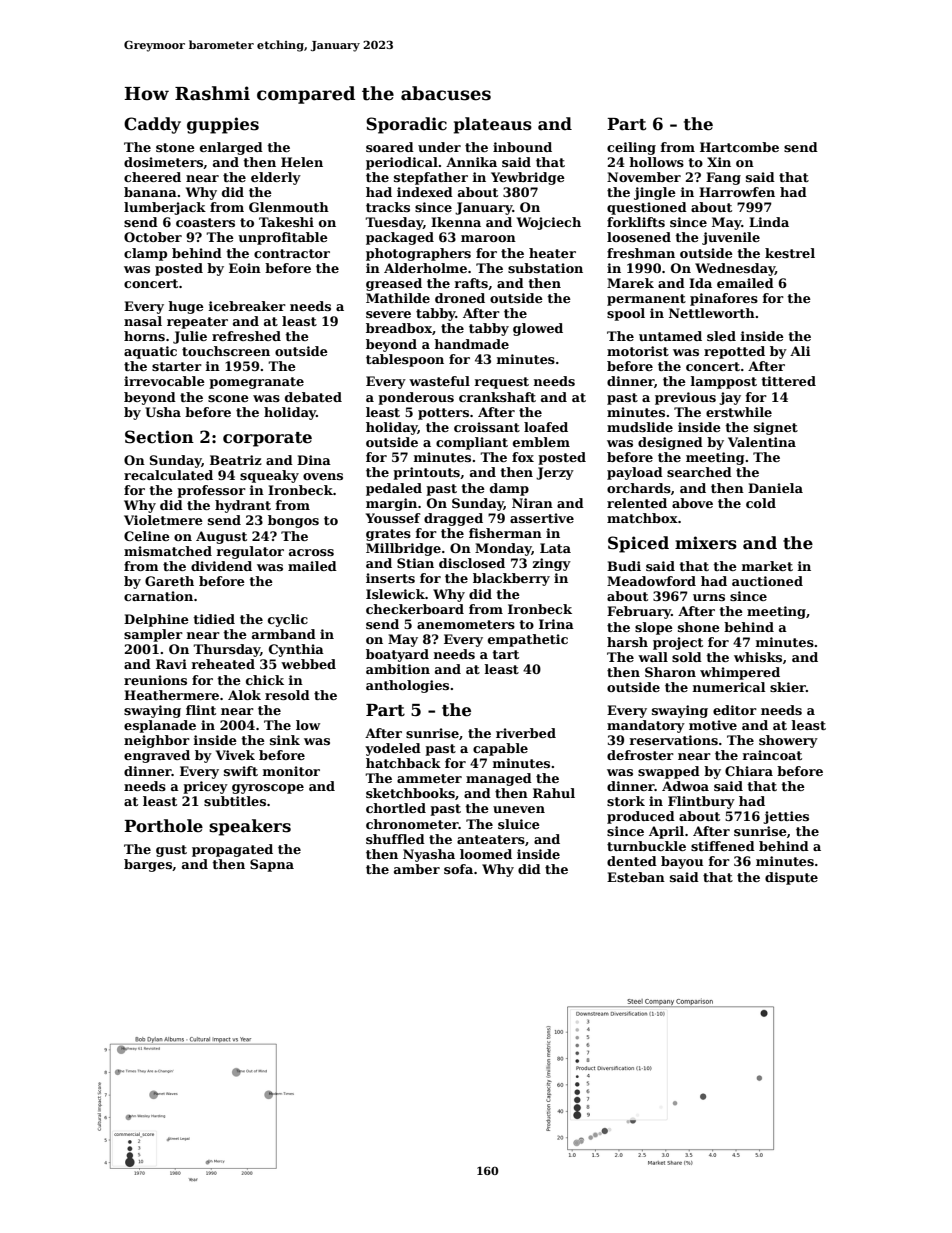  Describe the element at coordinates (228, 398) in the screenshot. I see `scone` at that location.
